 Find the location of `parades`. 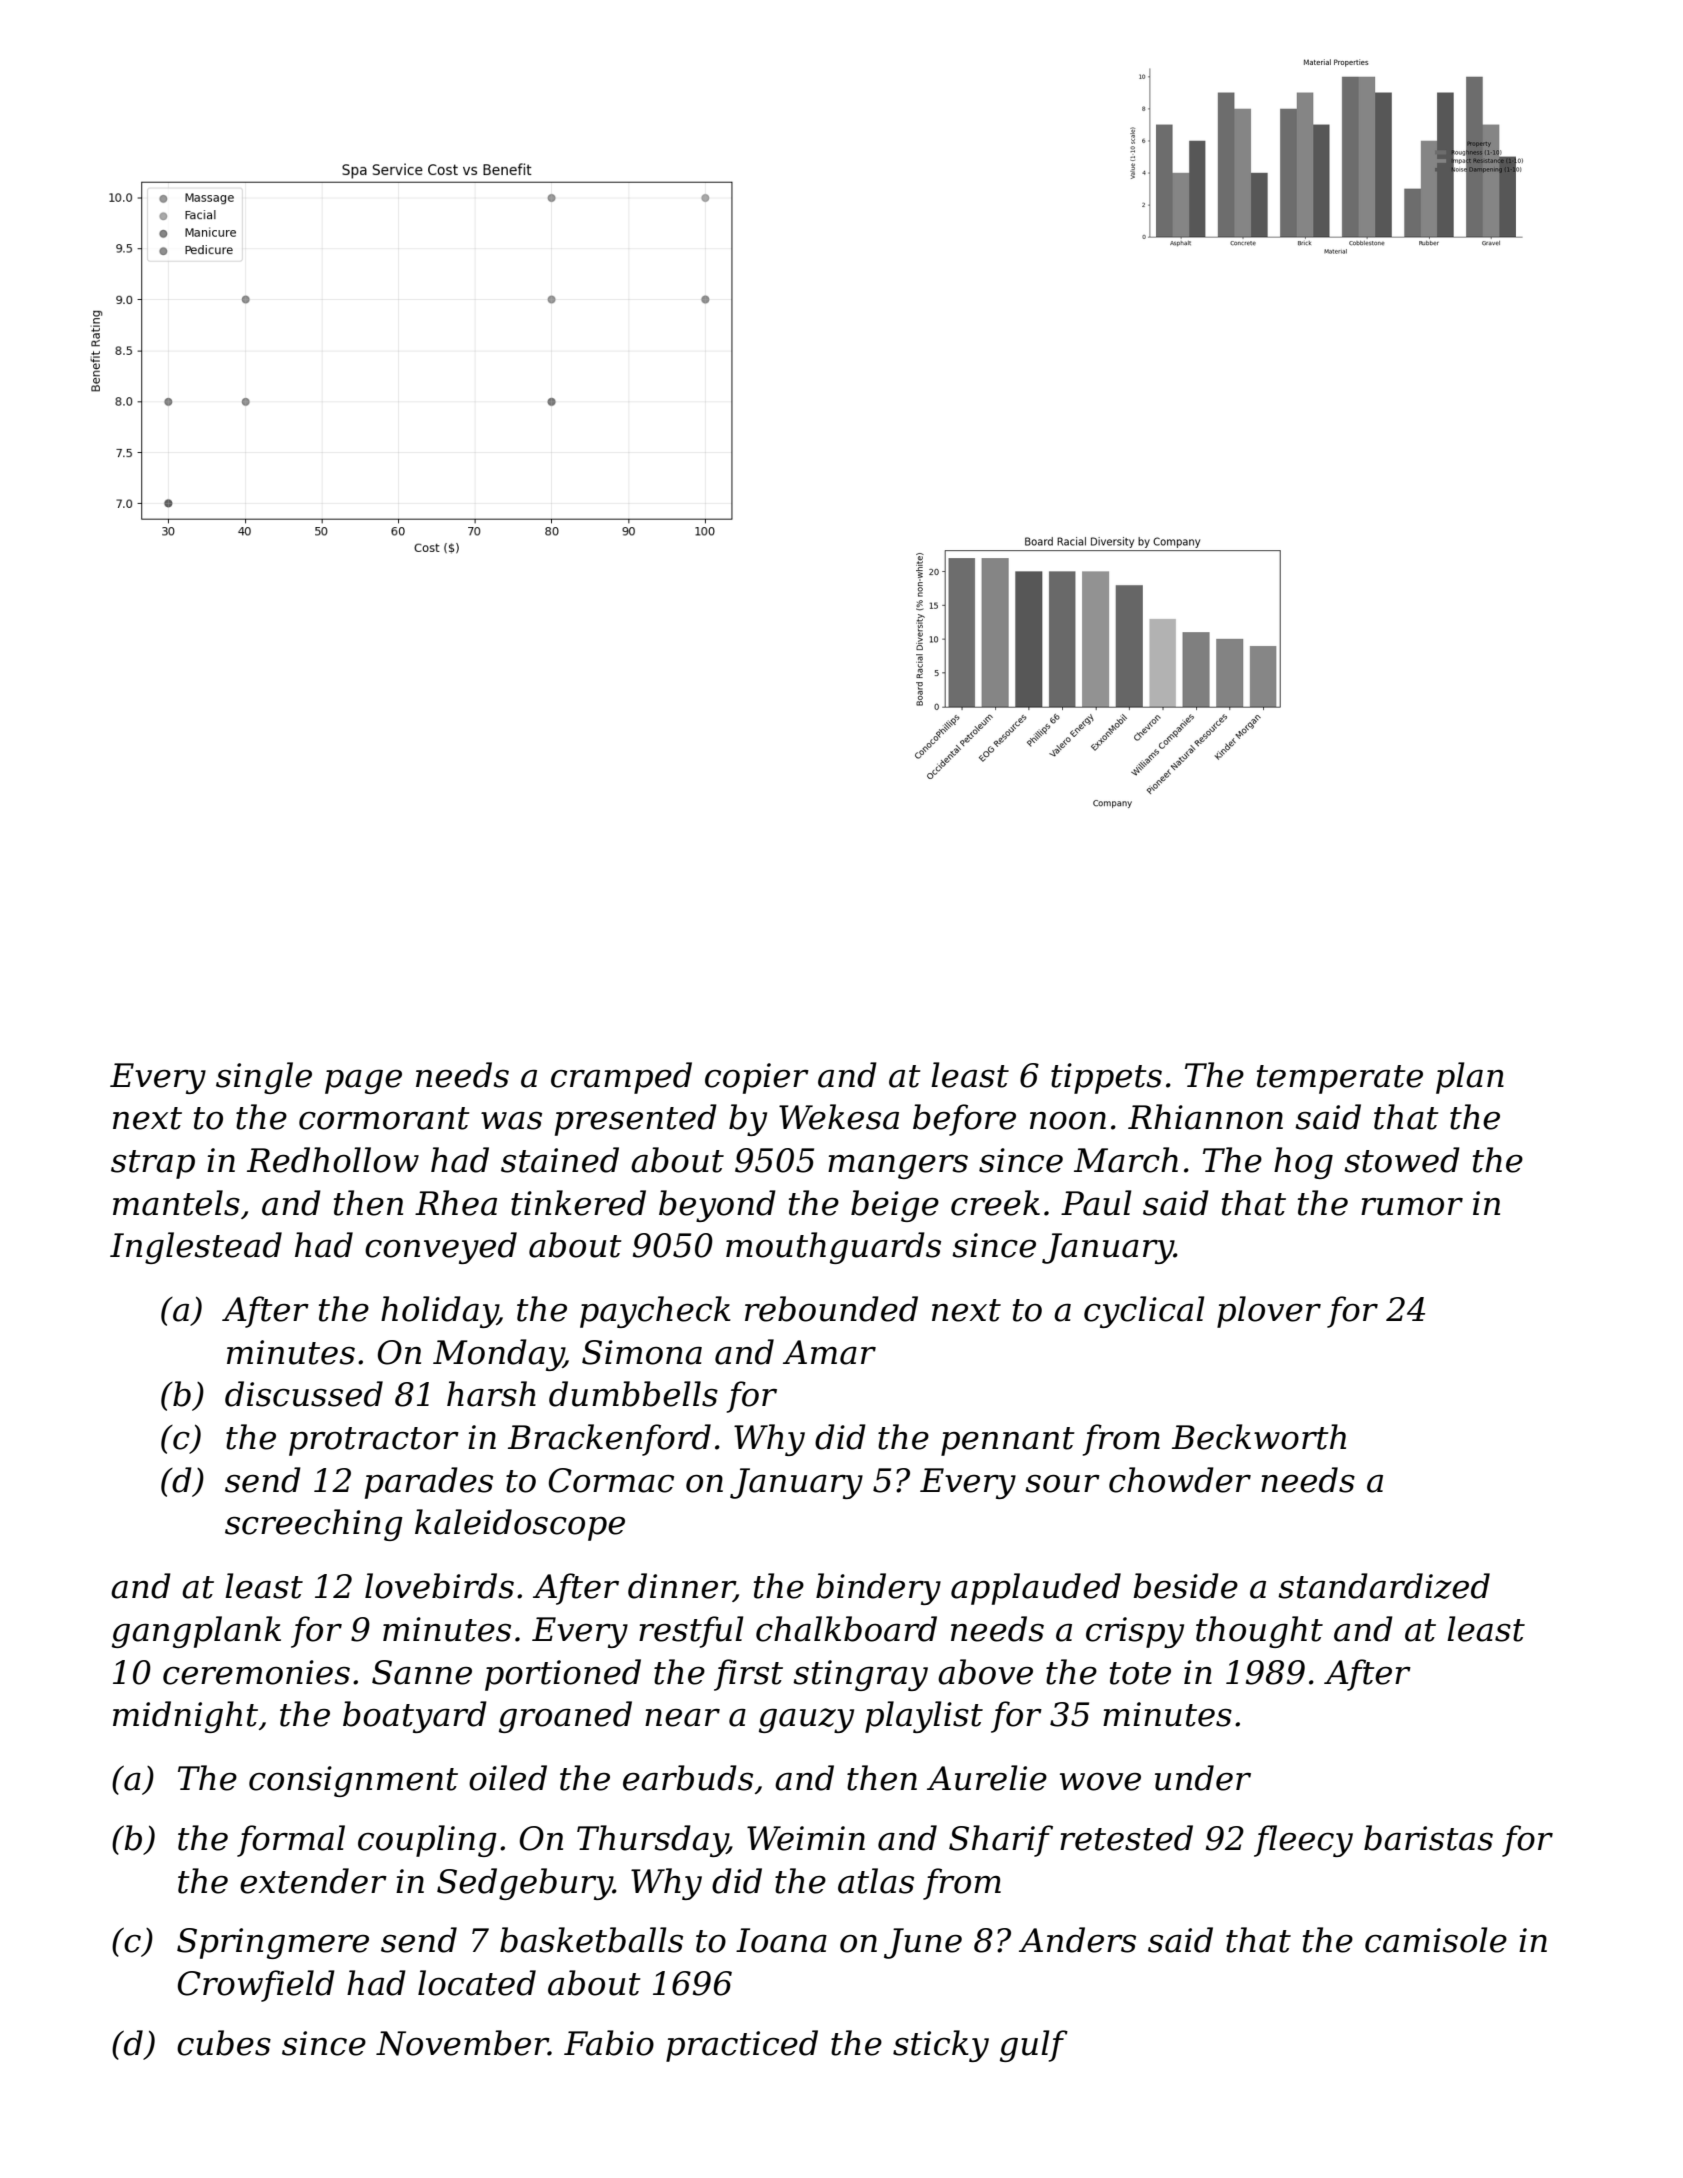

parades is located at coordinates (429, 1483).
